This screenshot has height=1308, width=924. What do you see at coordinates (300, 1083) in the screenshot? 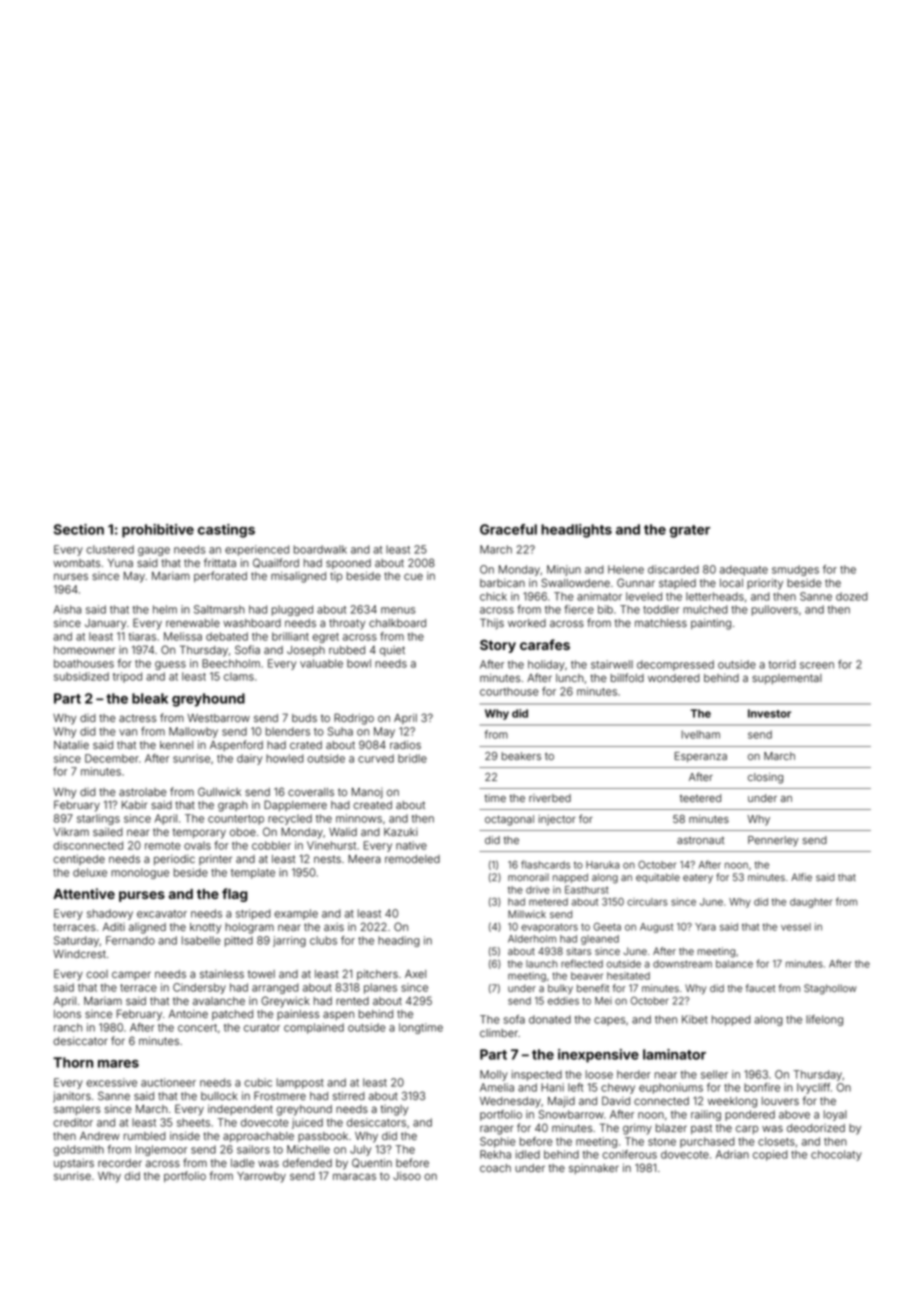
I see `lamppost` at bounding box center [300, 1083].
